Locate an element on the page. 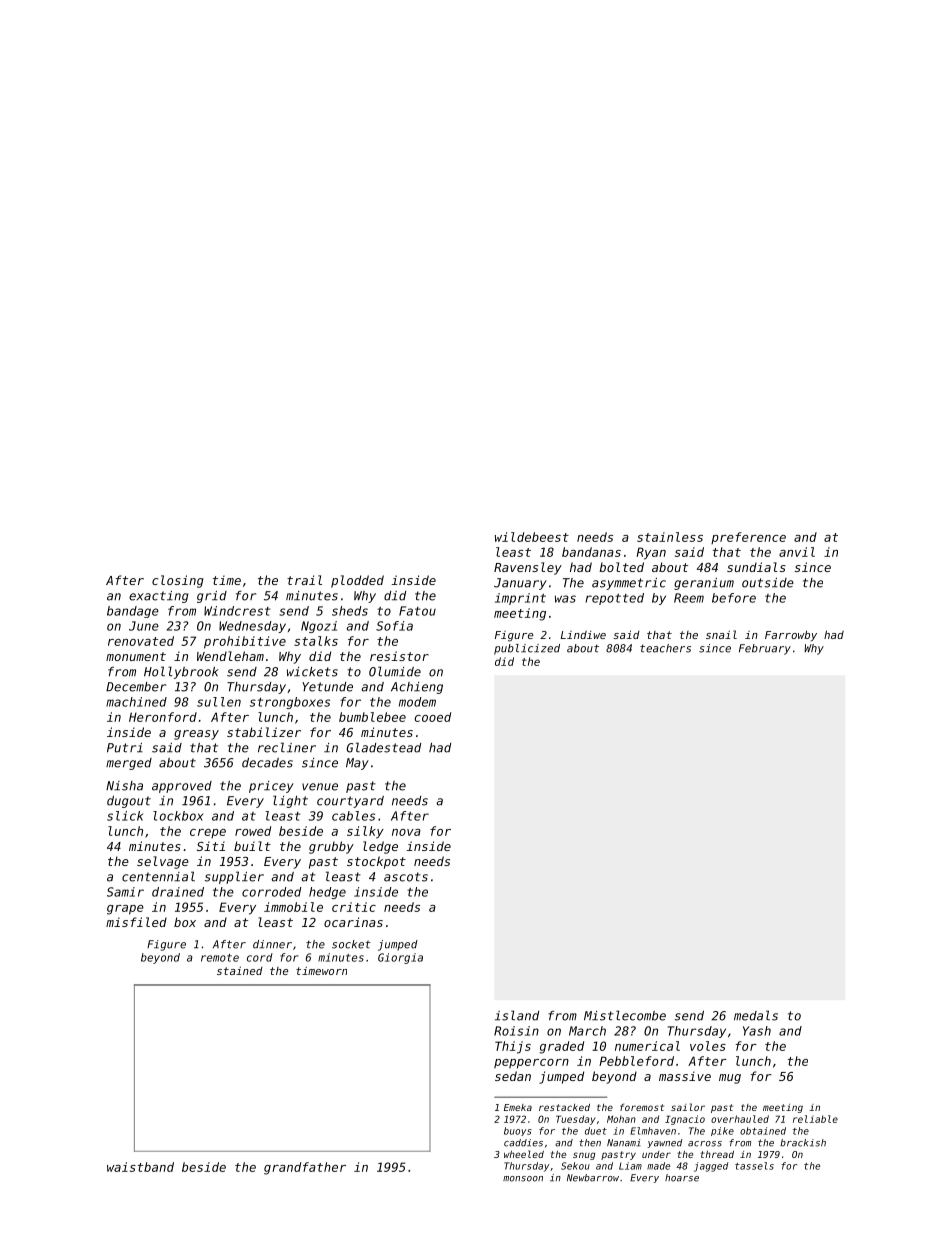  waistband is located at coordinates (140, 1167).
